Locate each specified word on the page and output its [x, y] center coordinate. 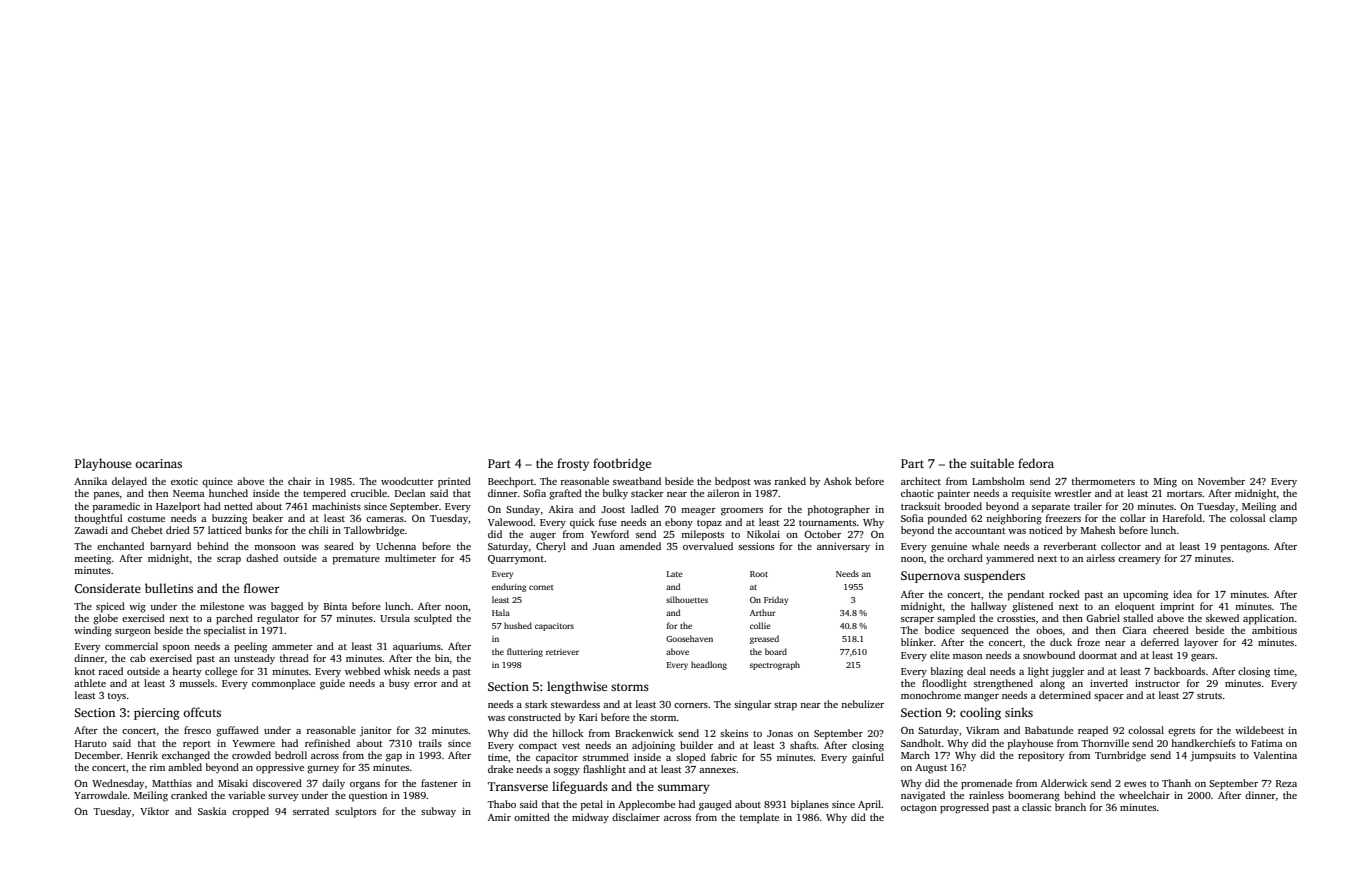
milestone [222, 606]
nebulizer [862, 704]
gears [1203, 658]
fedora [1036, 463]
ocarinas [158, 463]
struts [1209, 696]
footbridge [622, 464]
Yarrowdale [100, 795]
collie [760, 625]
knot [84, 671]
